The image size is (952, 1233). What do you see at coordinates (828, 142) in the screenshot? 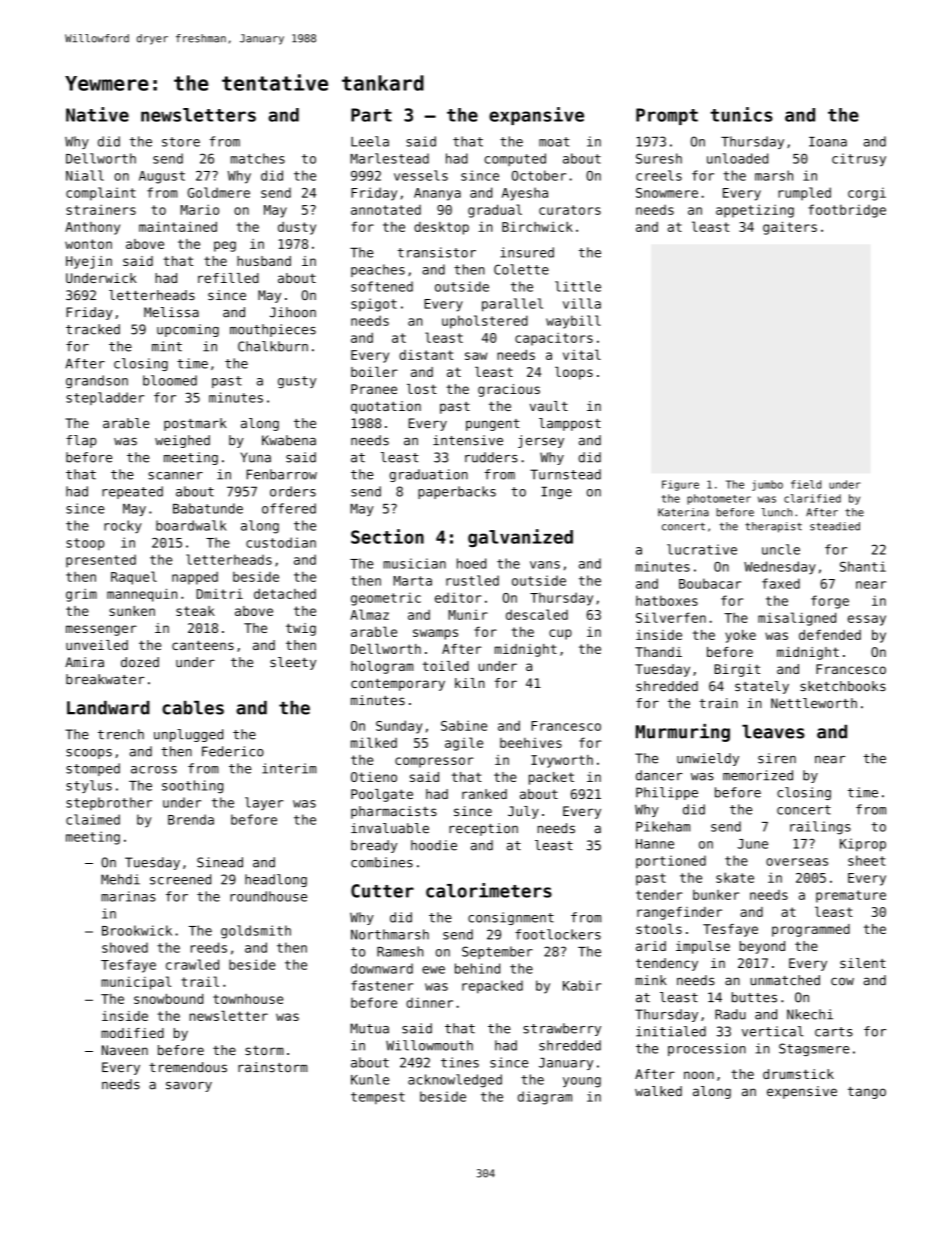
I see `Ioana` at bounding box center [828, 142].
